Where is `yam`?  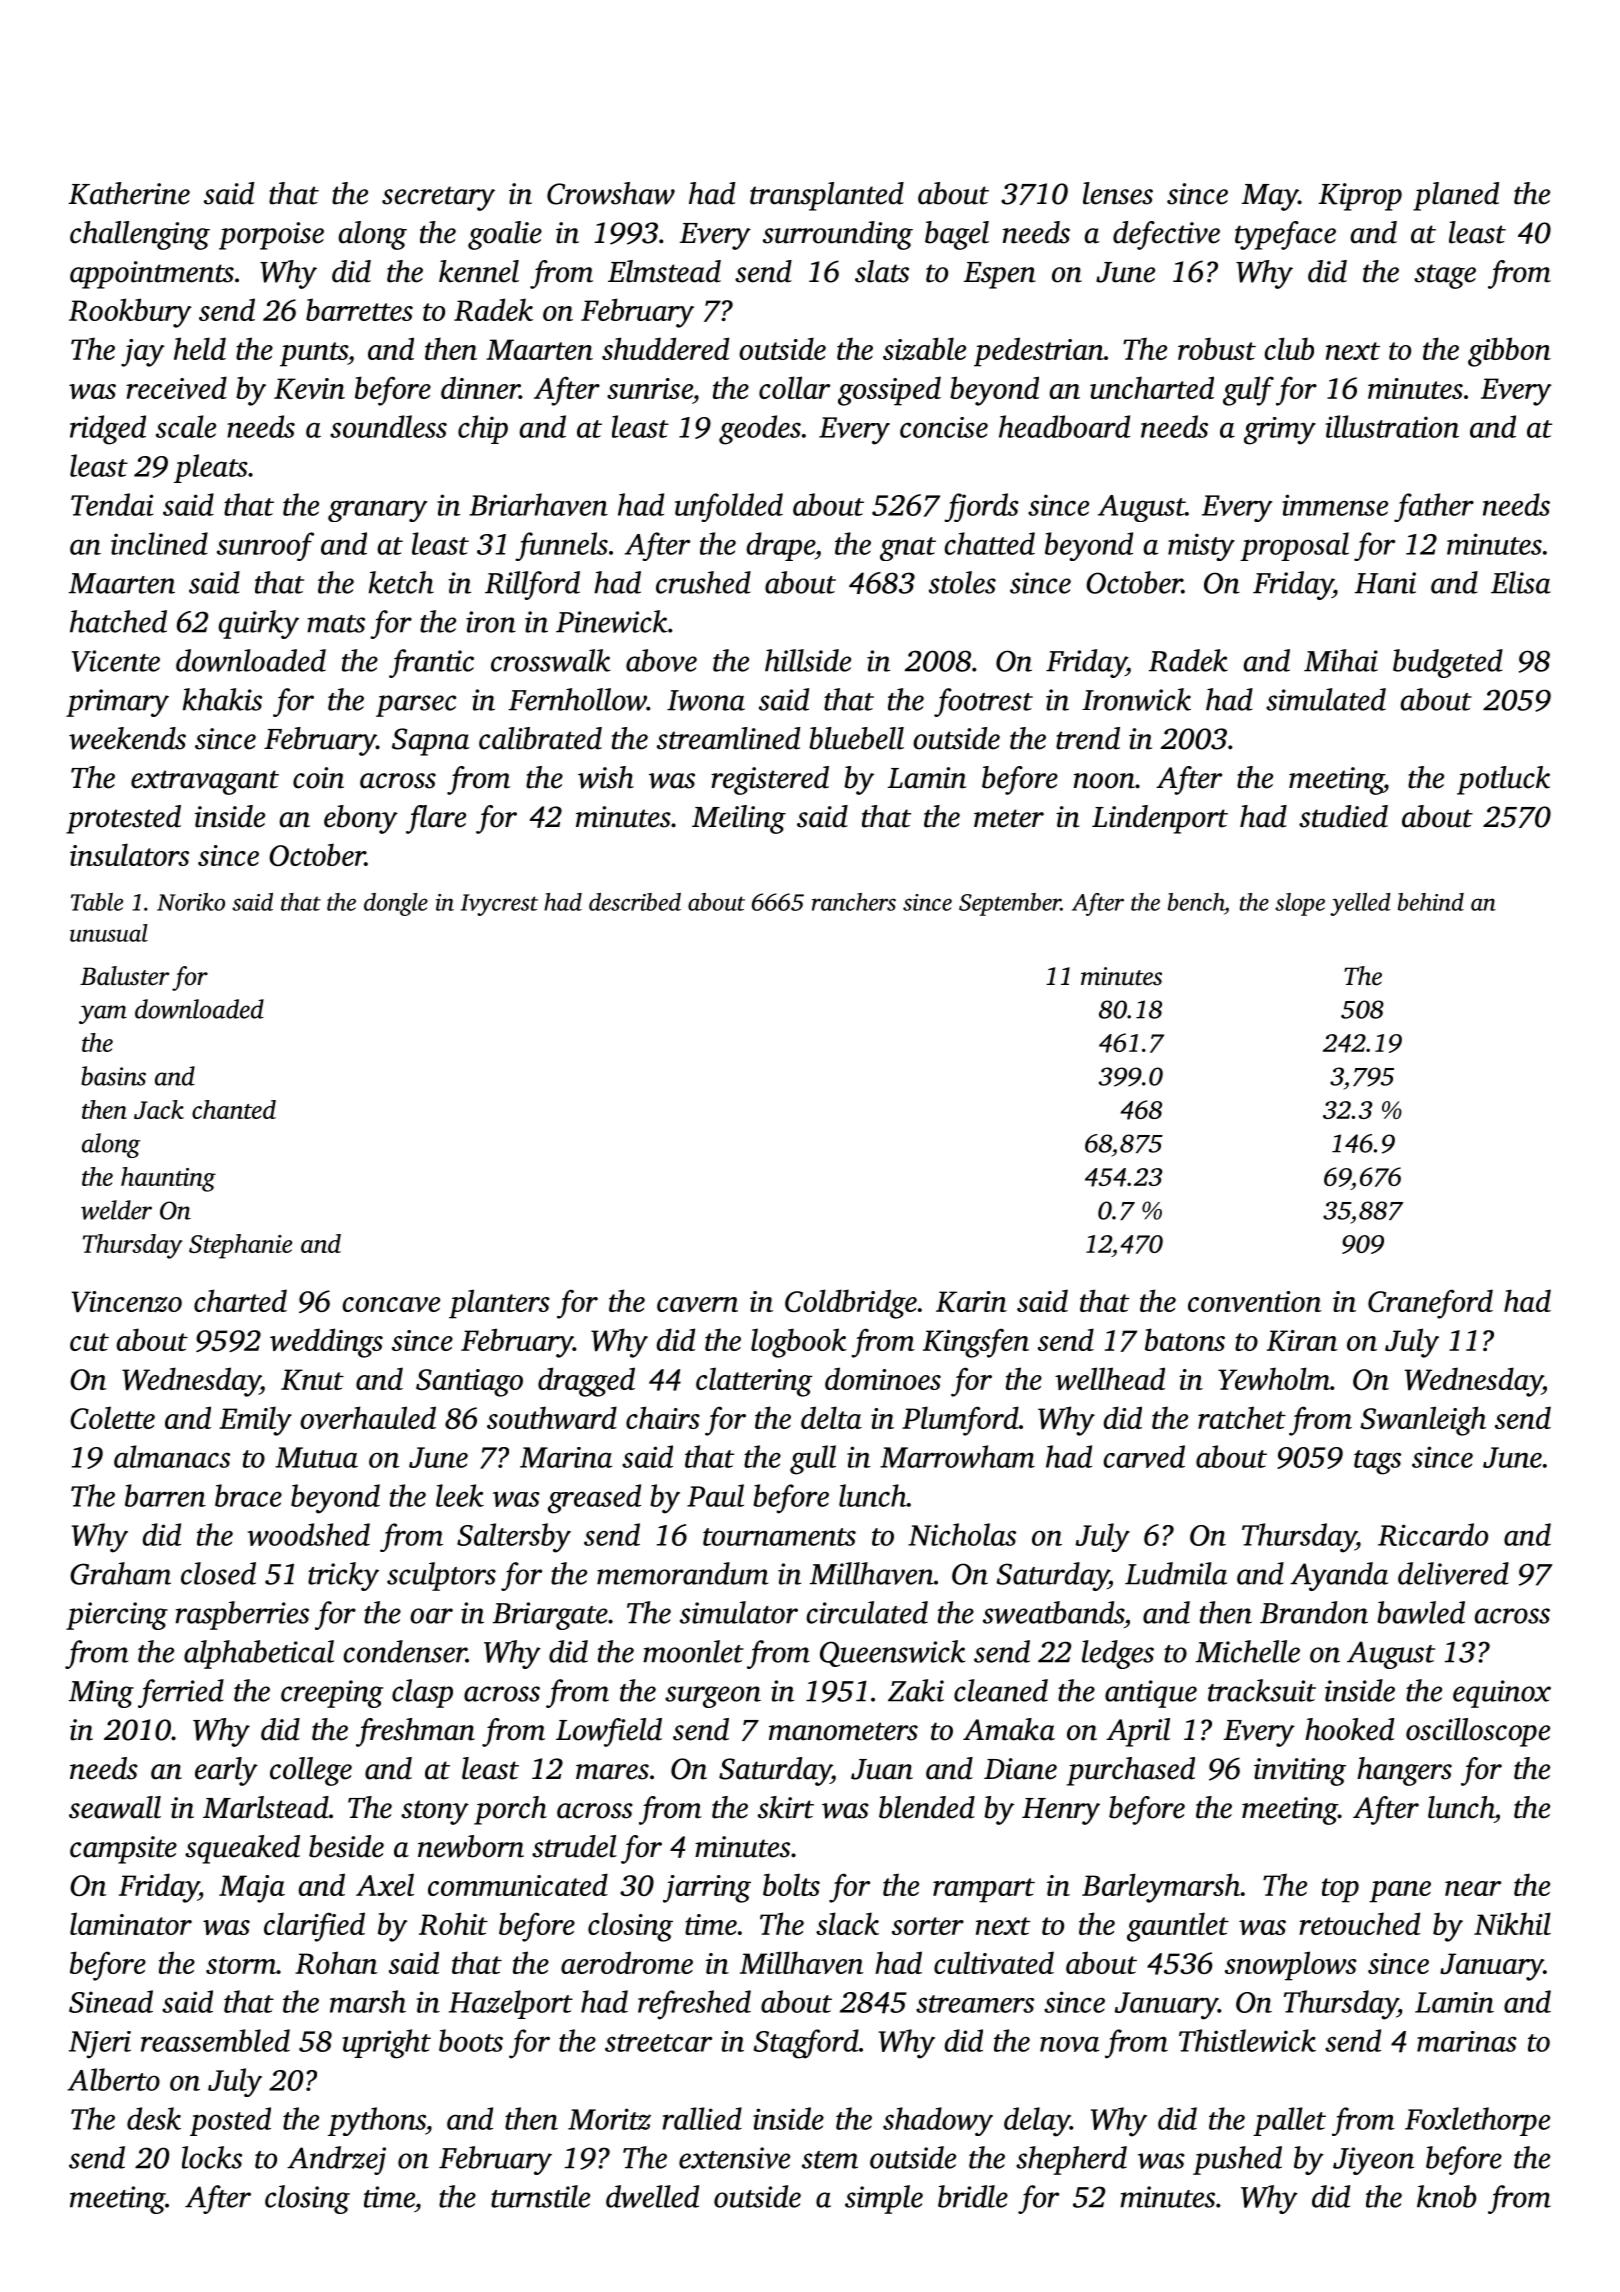 yam is located at coordinates (103, 1014).
